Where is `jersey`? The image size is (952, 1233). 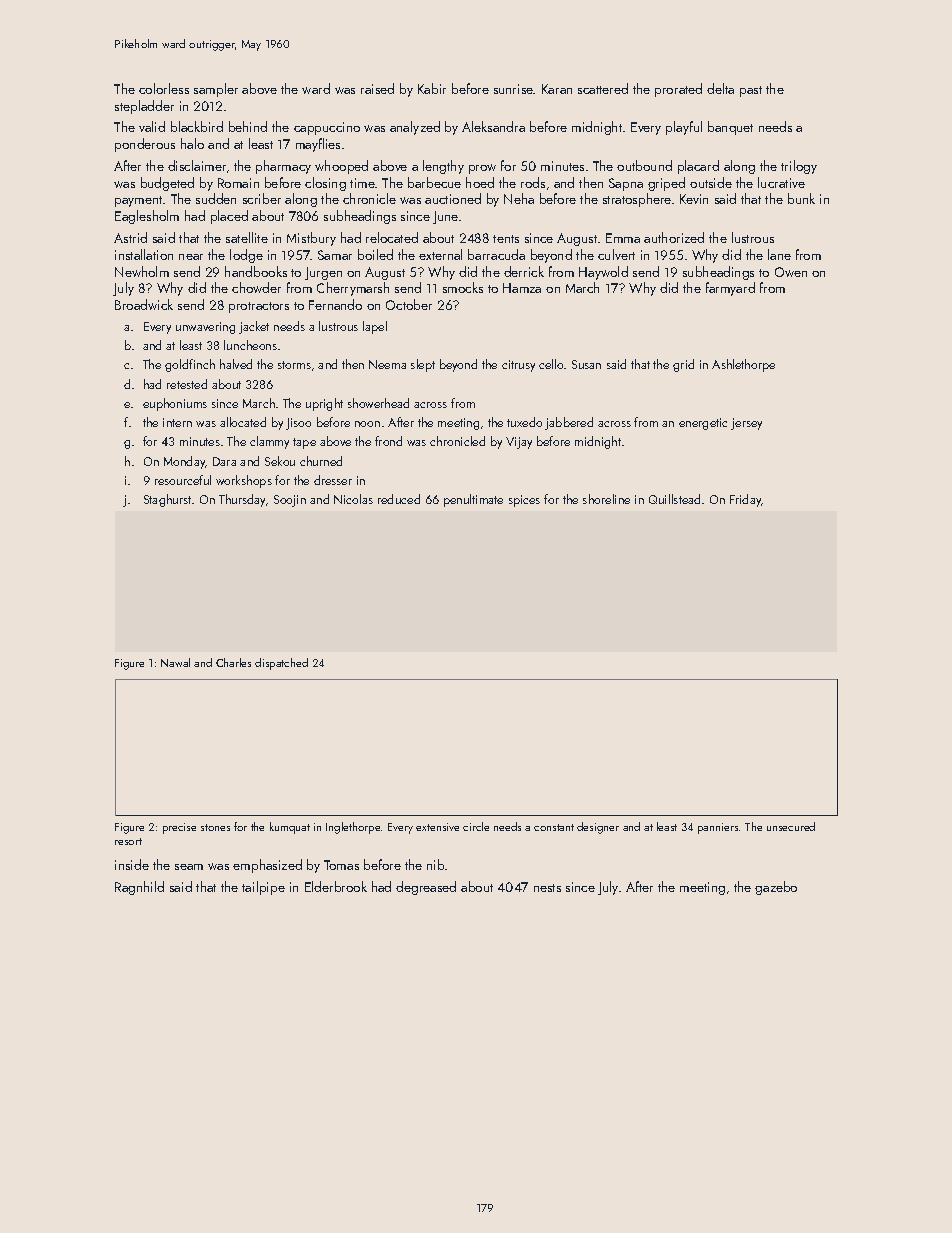
jersey is located at coordinates (746, 424).
